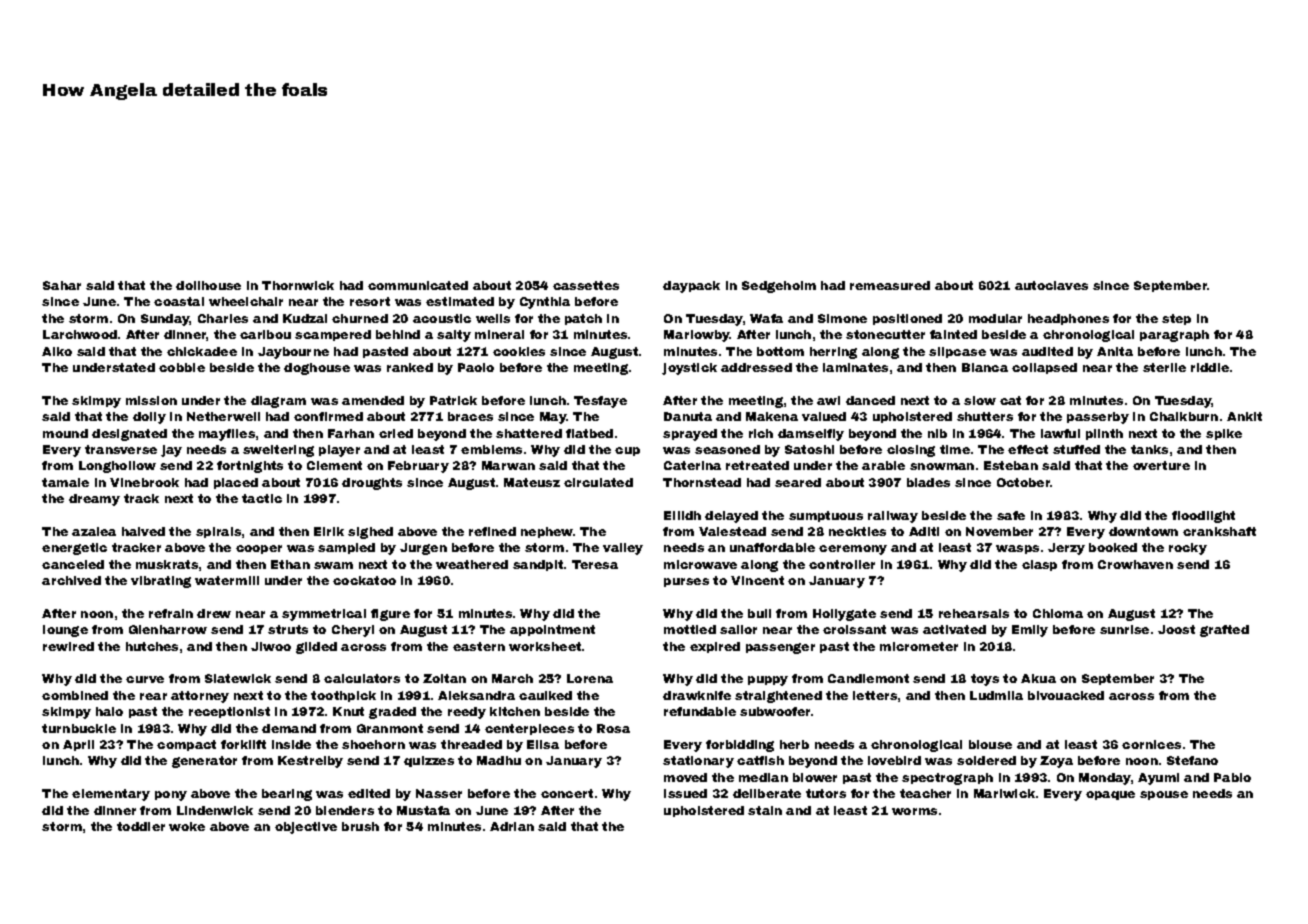 The width and height of the document is (1308, 924). Describe the element at coordinates (1051, 285) in the document. I see `autoclaves` at that location.
